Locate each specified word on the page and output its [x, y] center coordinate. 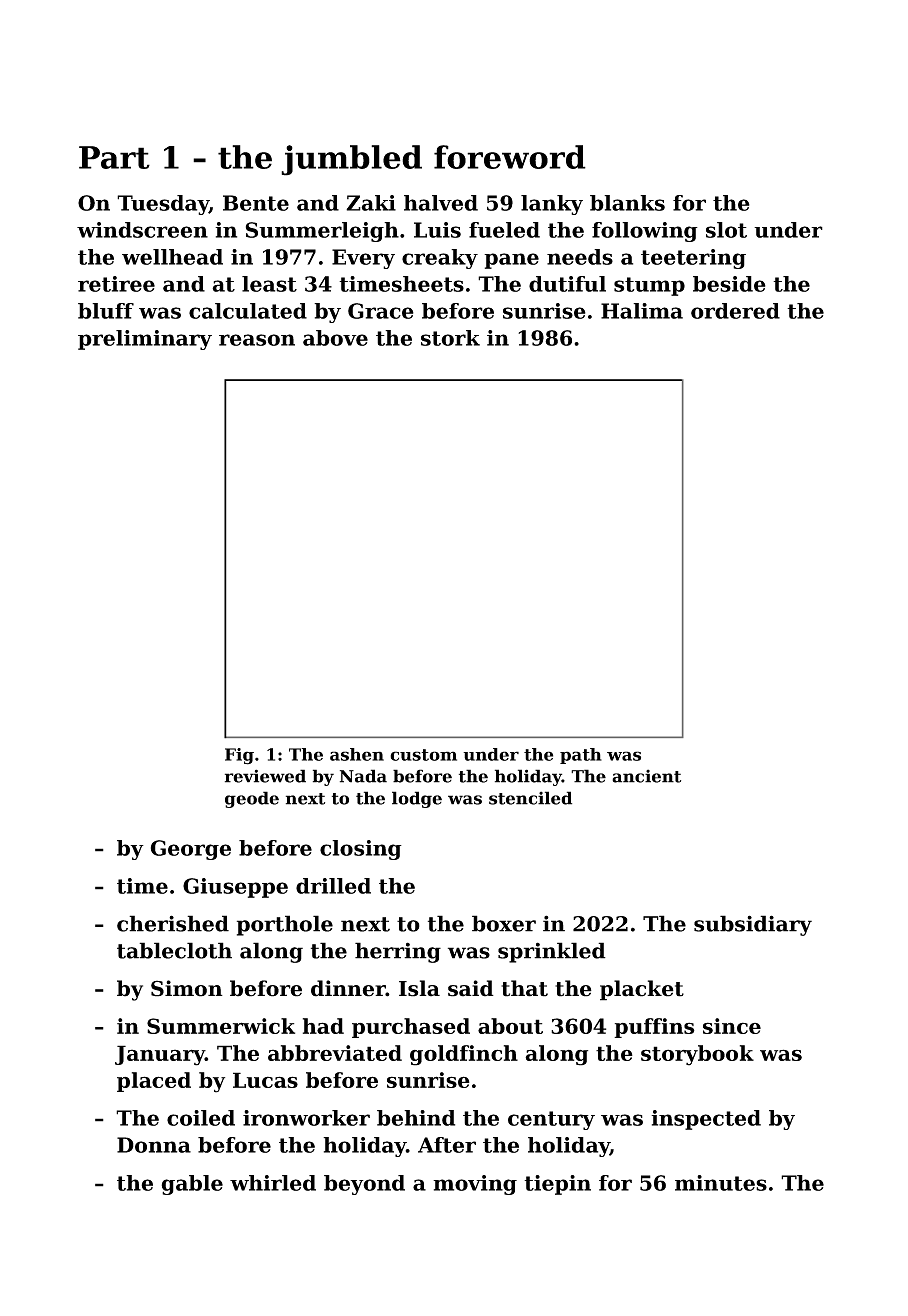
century [551, 1120]
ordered [735, 311]
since [732, 1026]
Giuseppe [235, 888]
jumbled [351, 160]
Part [114, 157]
